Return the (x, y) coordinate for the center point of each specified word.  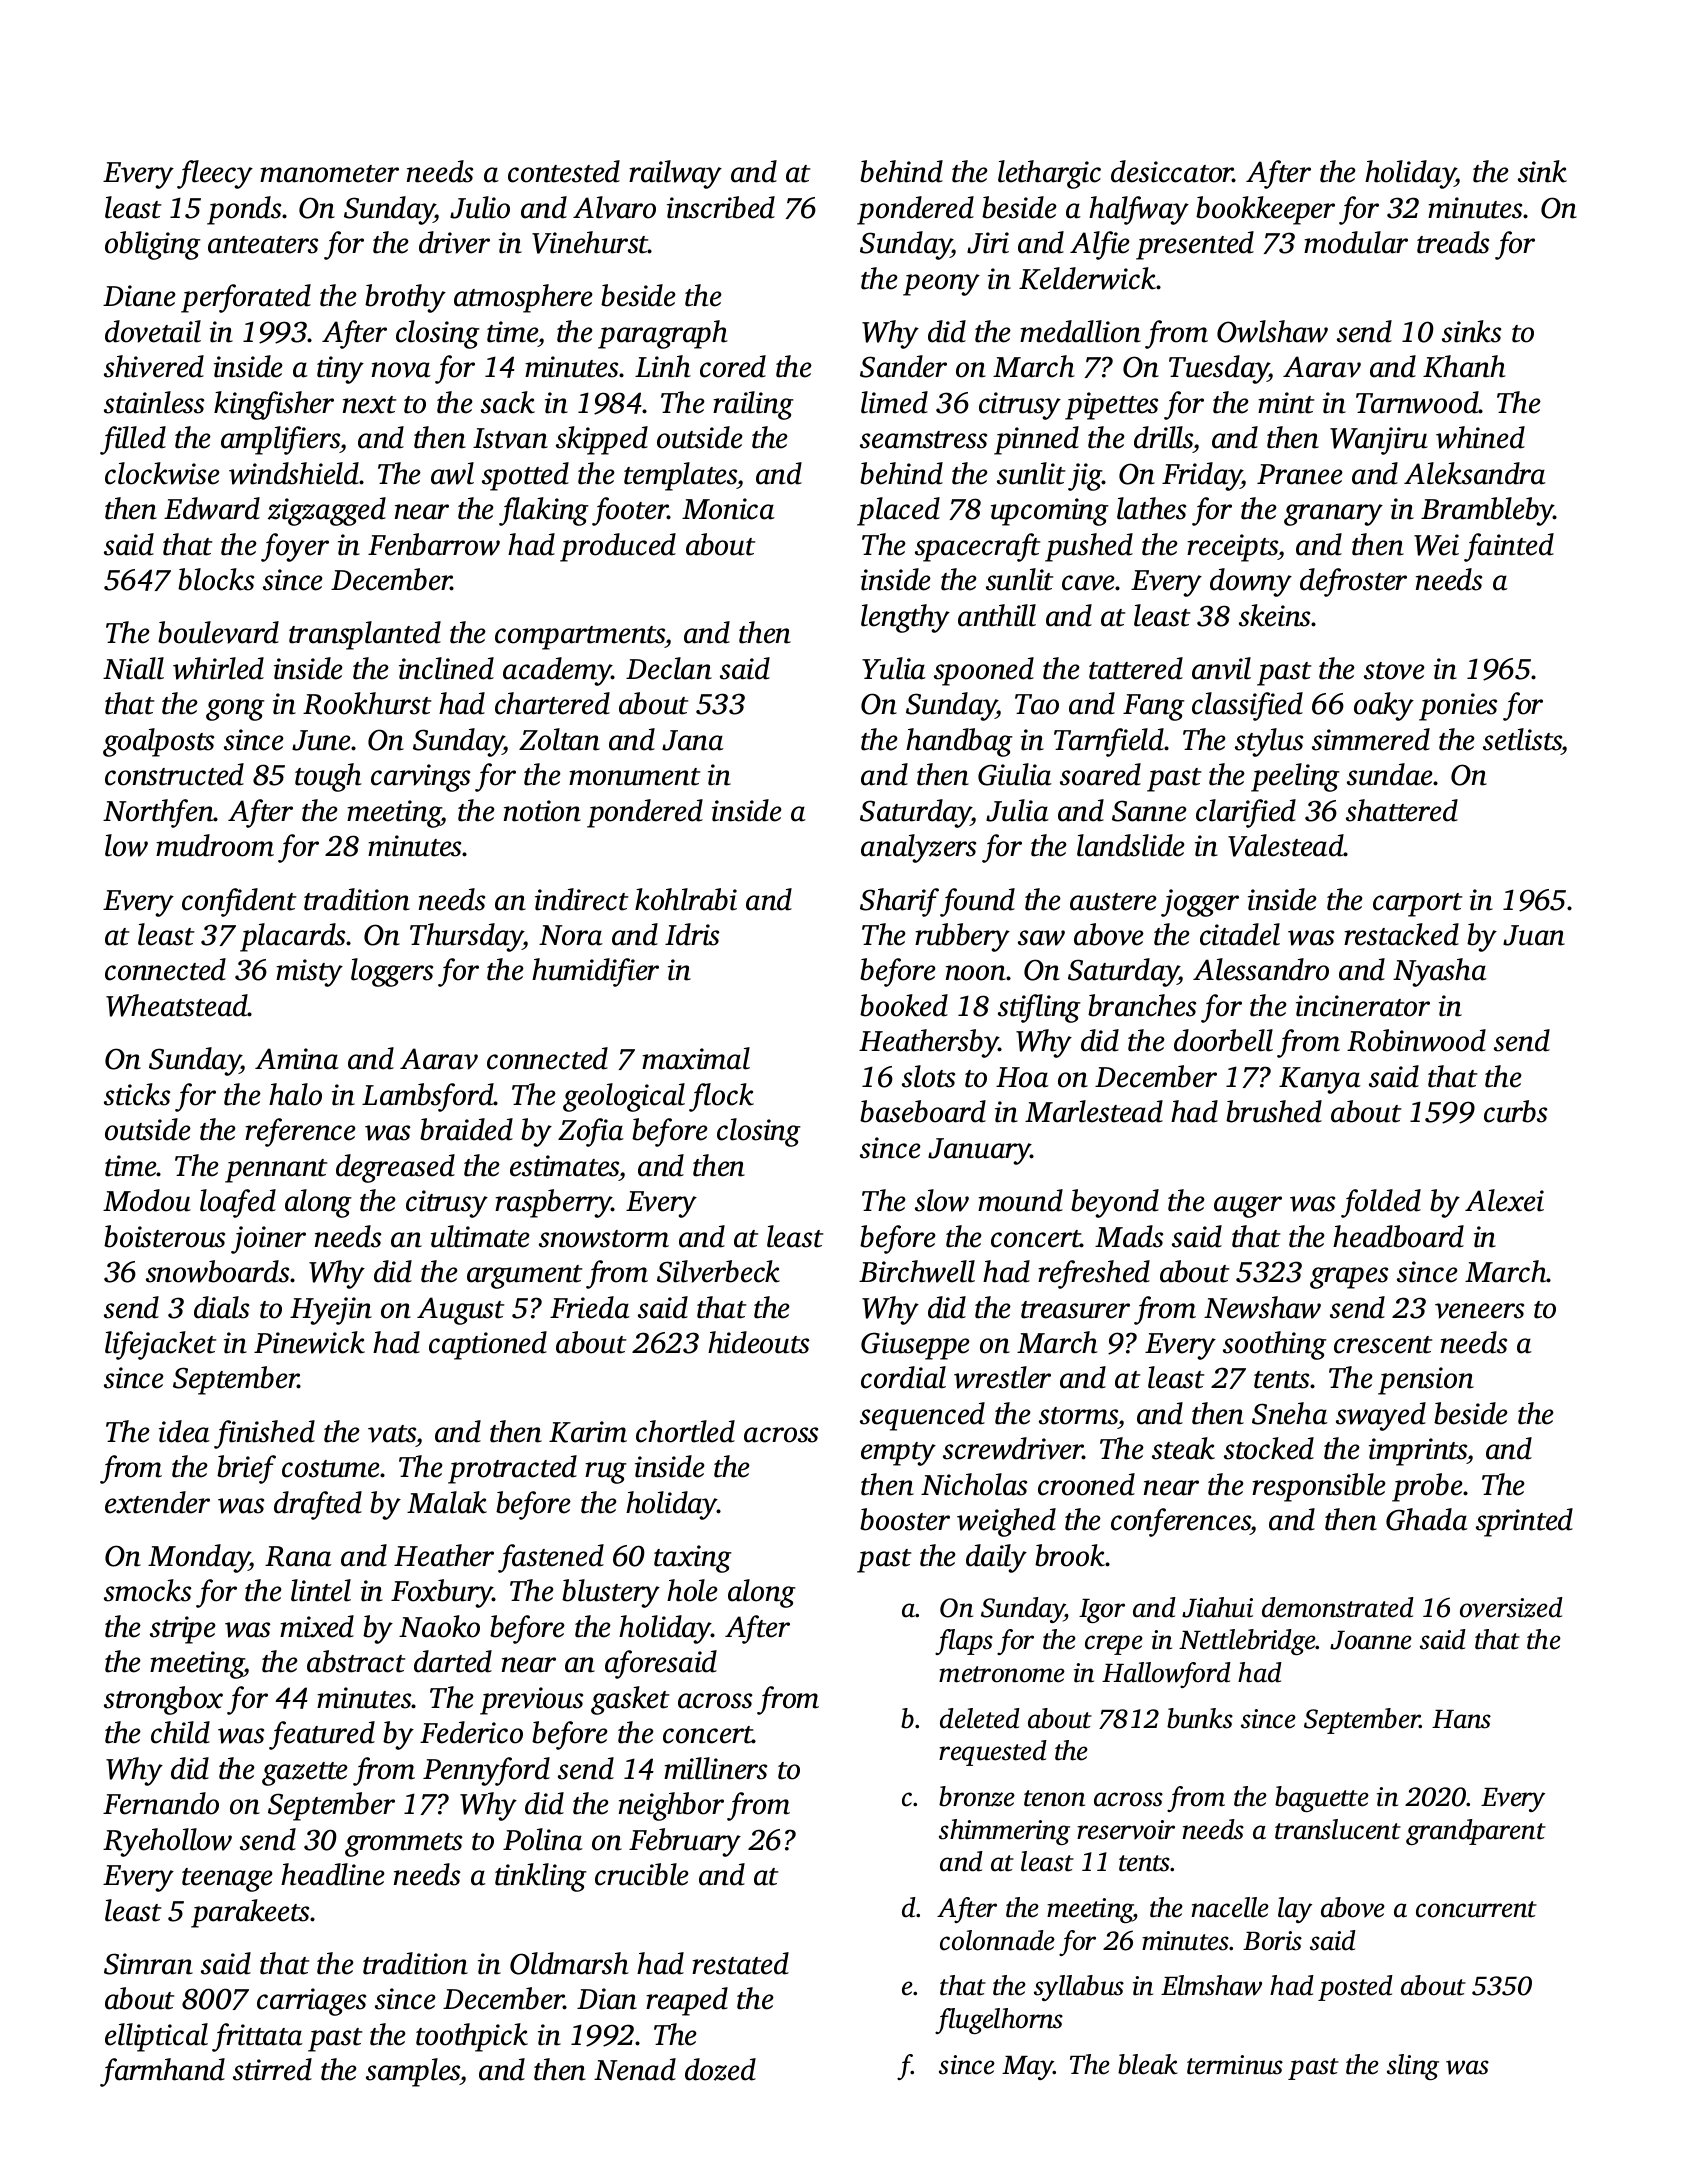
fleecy (215, 174)
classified (1247, 706)
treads (1453, 242)
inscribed (721, 207)
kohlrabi (686, 899)
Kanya (1320, 1080)
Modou (147, 1200)
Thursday (467, 937)
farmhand (162, 2072)
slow (942, 1200)
